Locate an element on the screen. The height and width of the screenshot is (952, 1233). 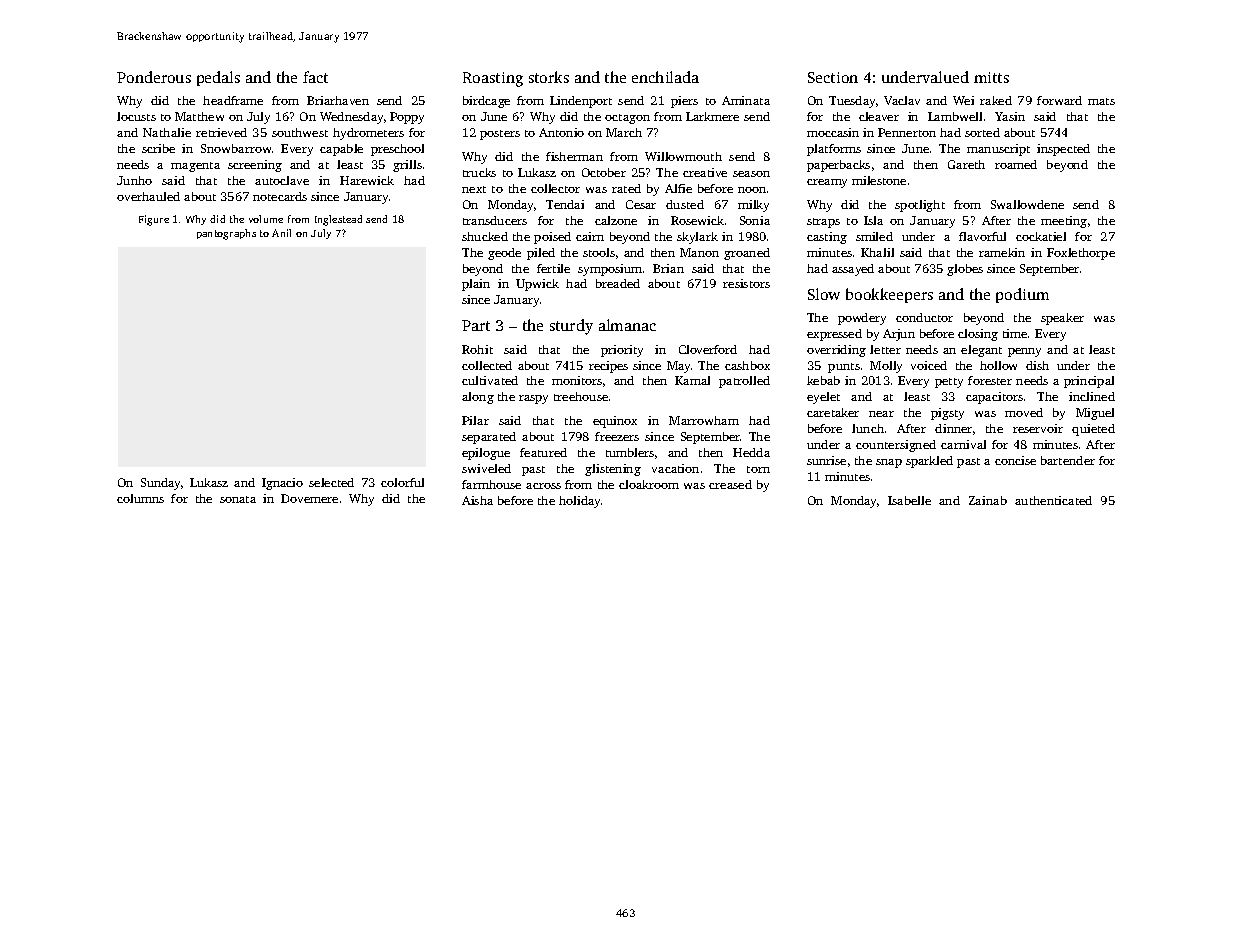
bartender is located at coordinates (1068, 460).
